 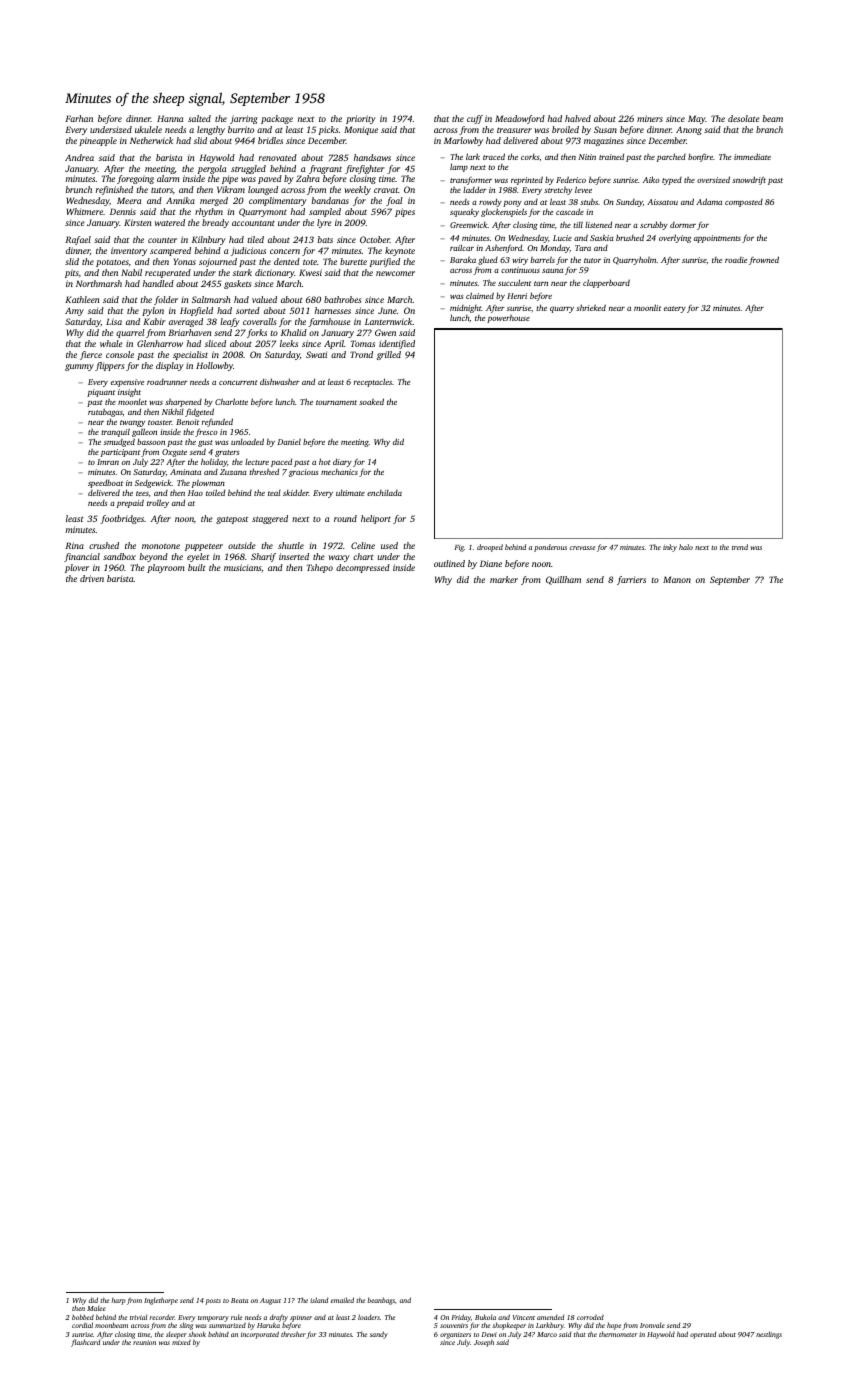 What do you see at coordinates (85, 1343) in the page?
I see `flashcard` at bounding box center [85, 1343].
